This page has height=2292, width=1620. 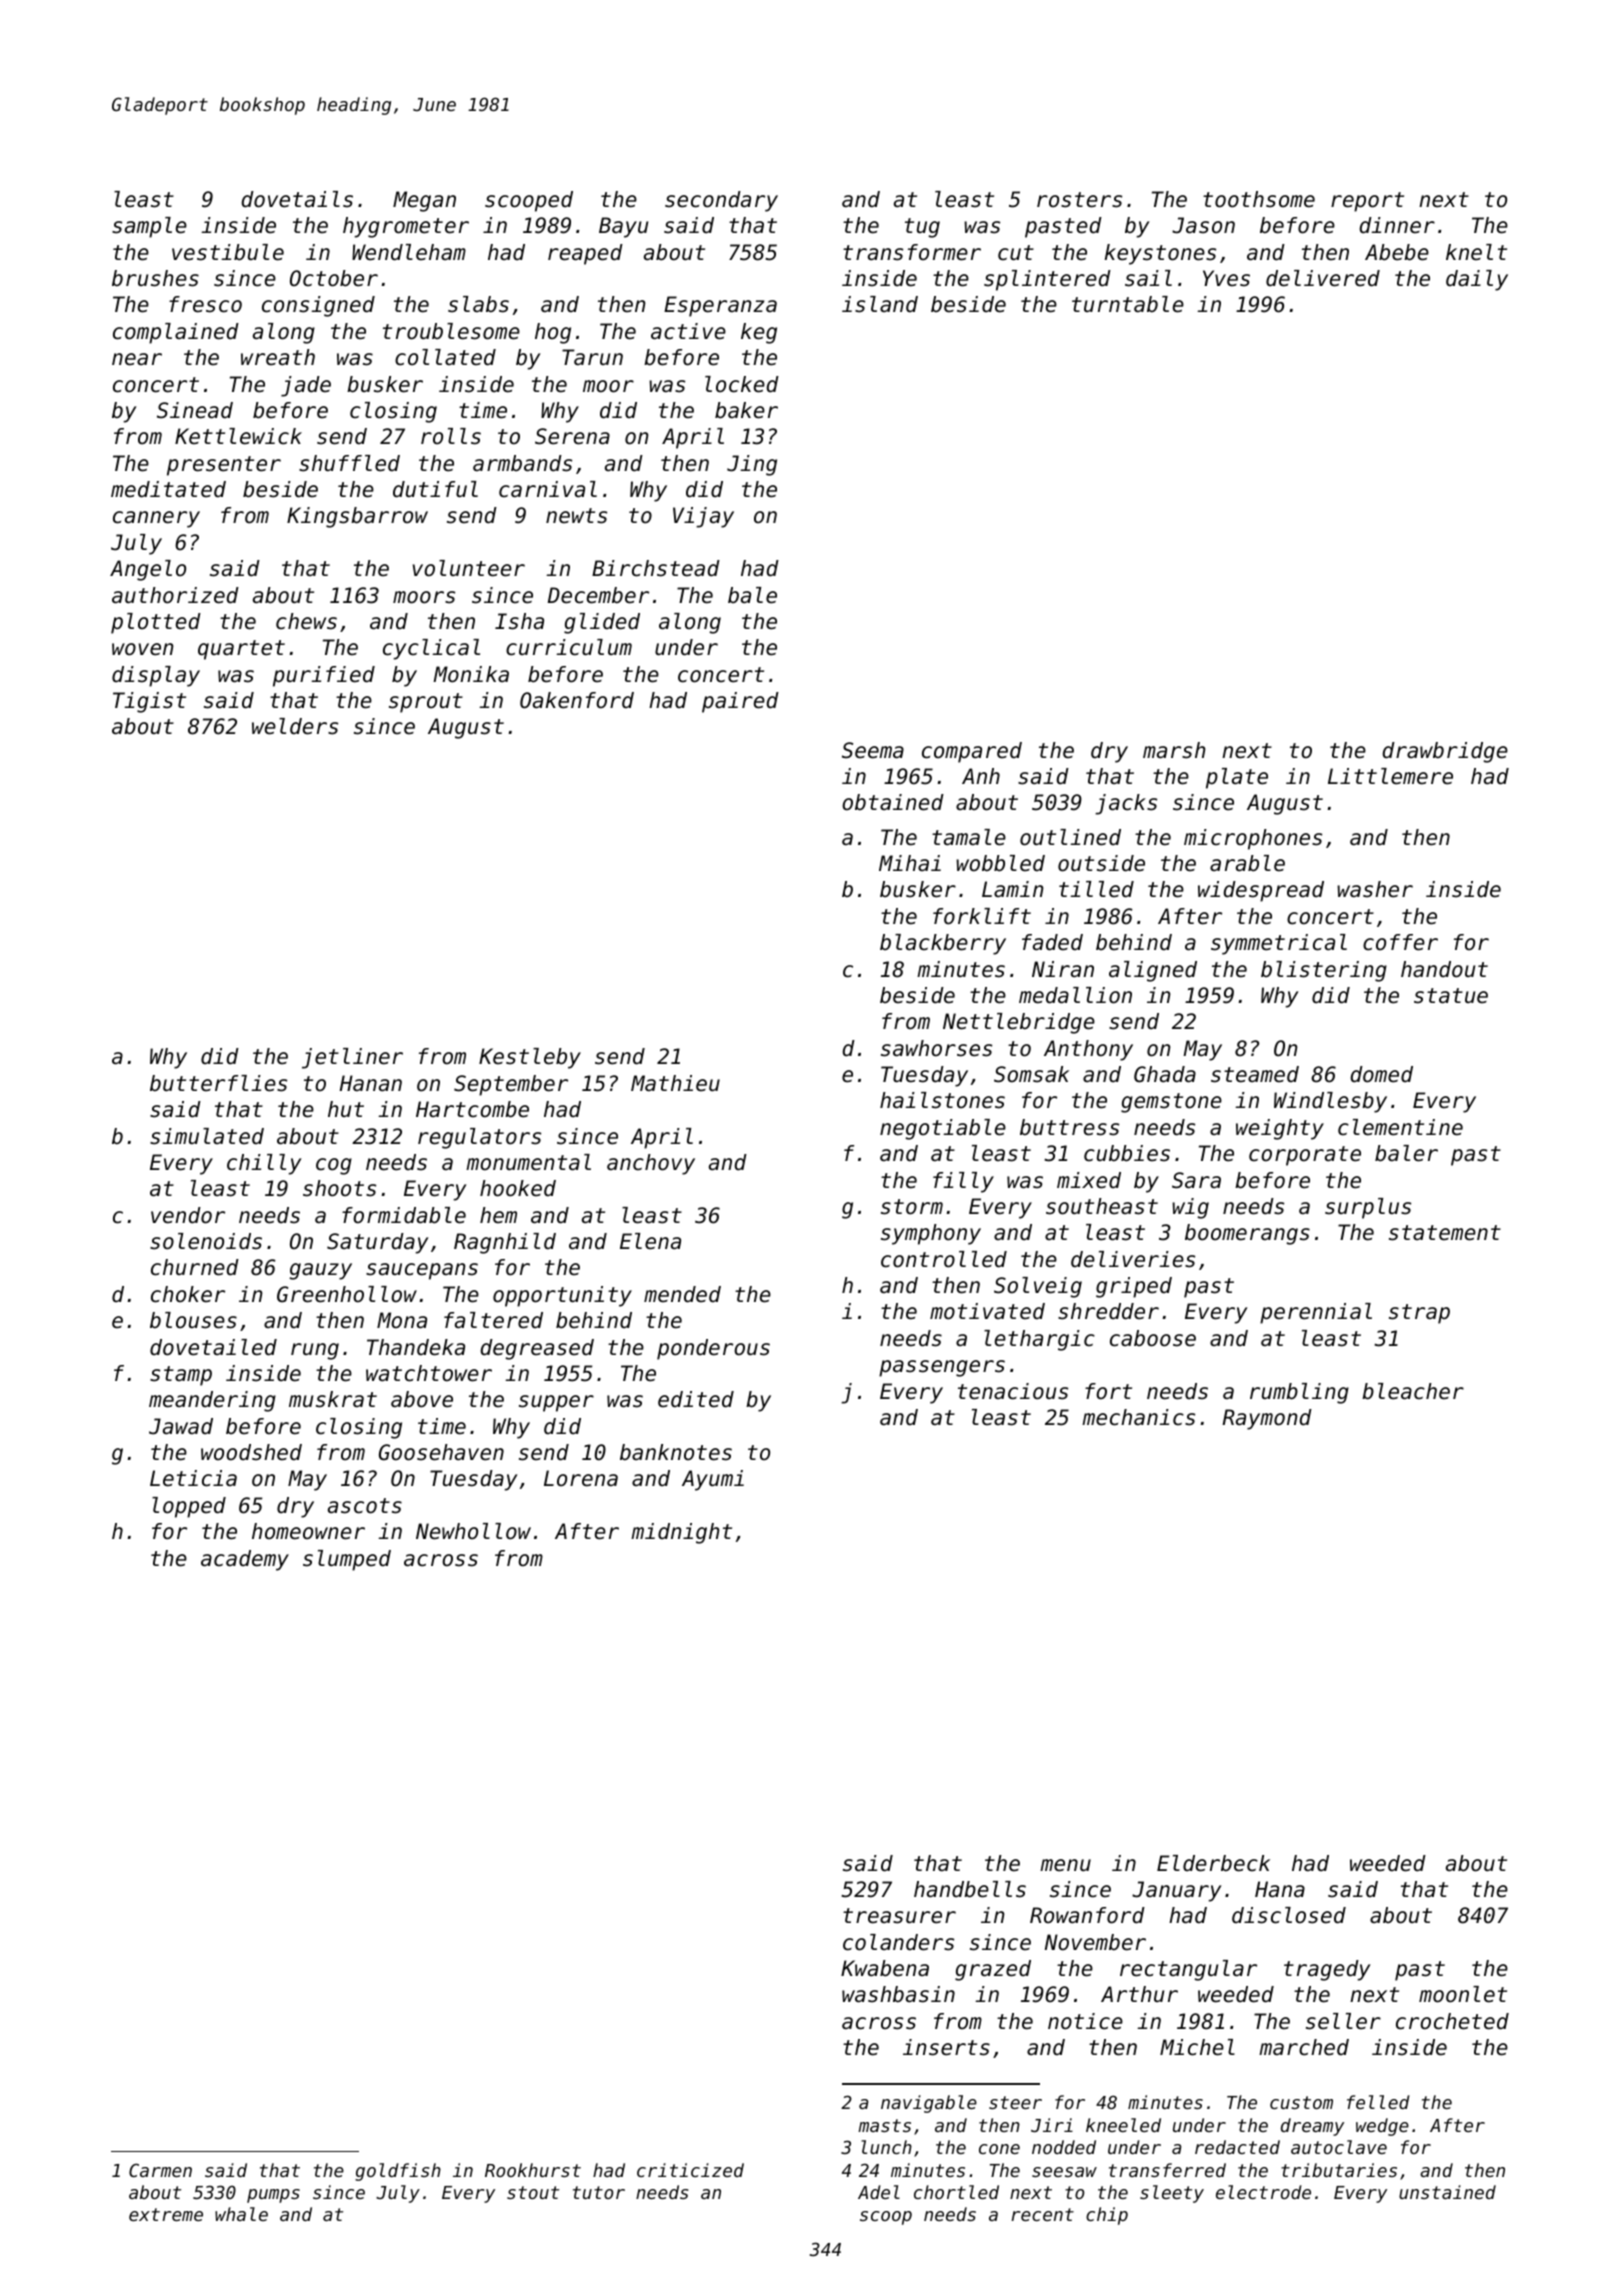 I want to click on toothsome, so click(x=1259, y=199).
